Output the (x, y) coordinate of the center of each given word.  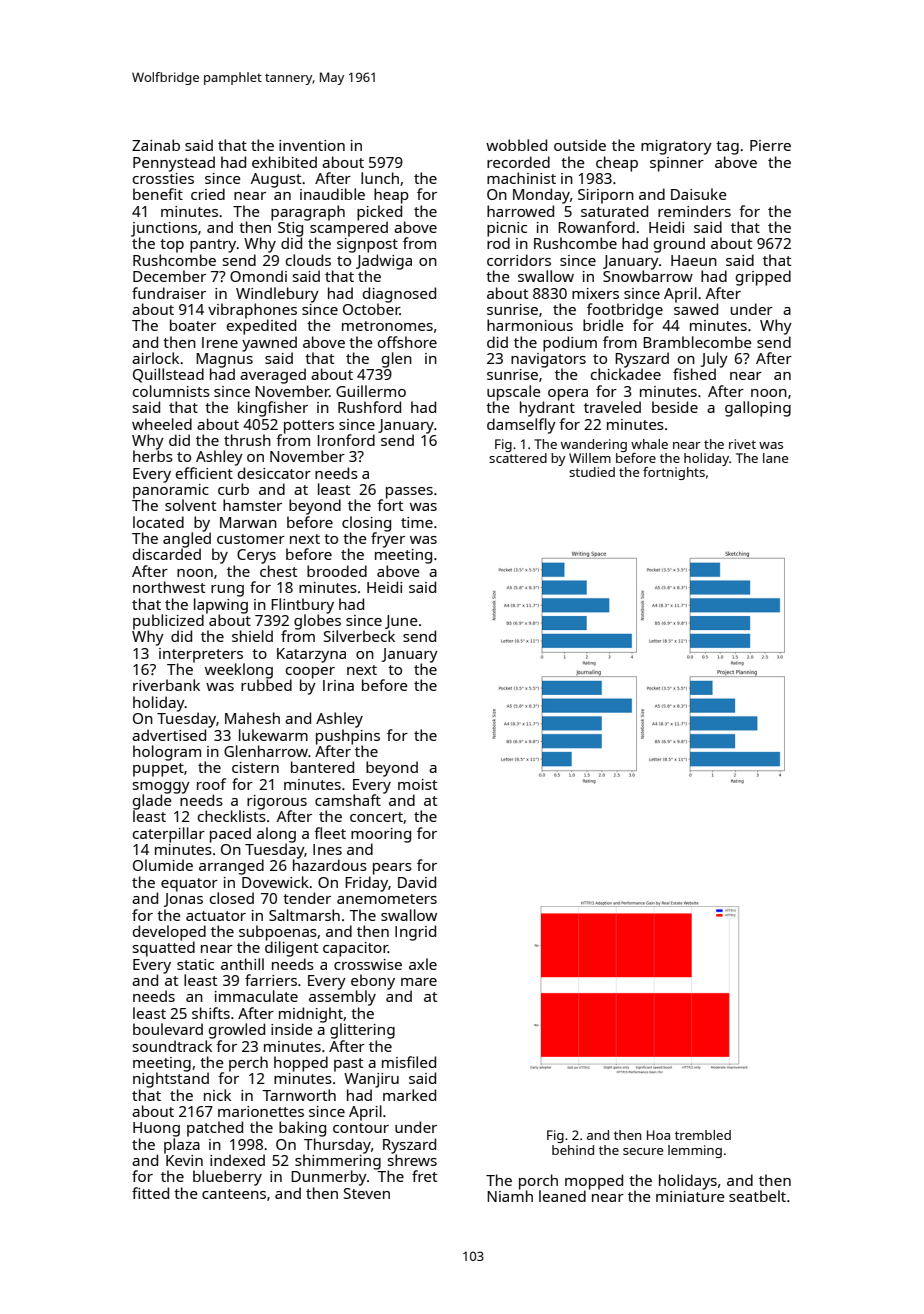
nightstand (171, 1080)
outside (580, 145)
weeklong (239, 671)
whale (649, 444)
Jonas (183, 900)
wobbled (516, 145)
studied (592, 472)
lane (775, 458)
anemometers (387, 899)
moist (417, 784)
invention (312, 145)
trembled (703, 1135)
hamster (252, 505)
